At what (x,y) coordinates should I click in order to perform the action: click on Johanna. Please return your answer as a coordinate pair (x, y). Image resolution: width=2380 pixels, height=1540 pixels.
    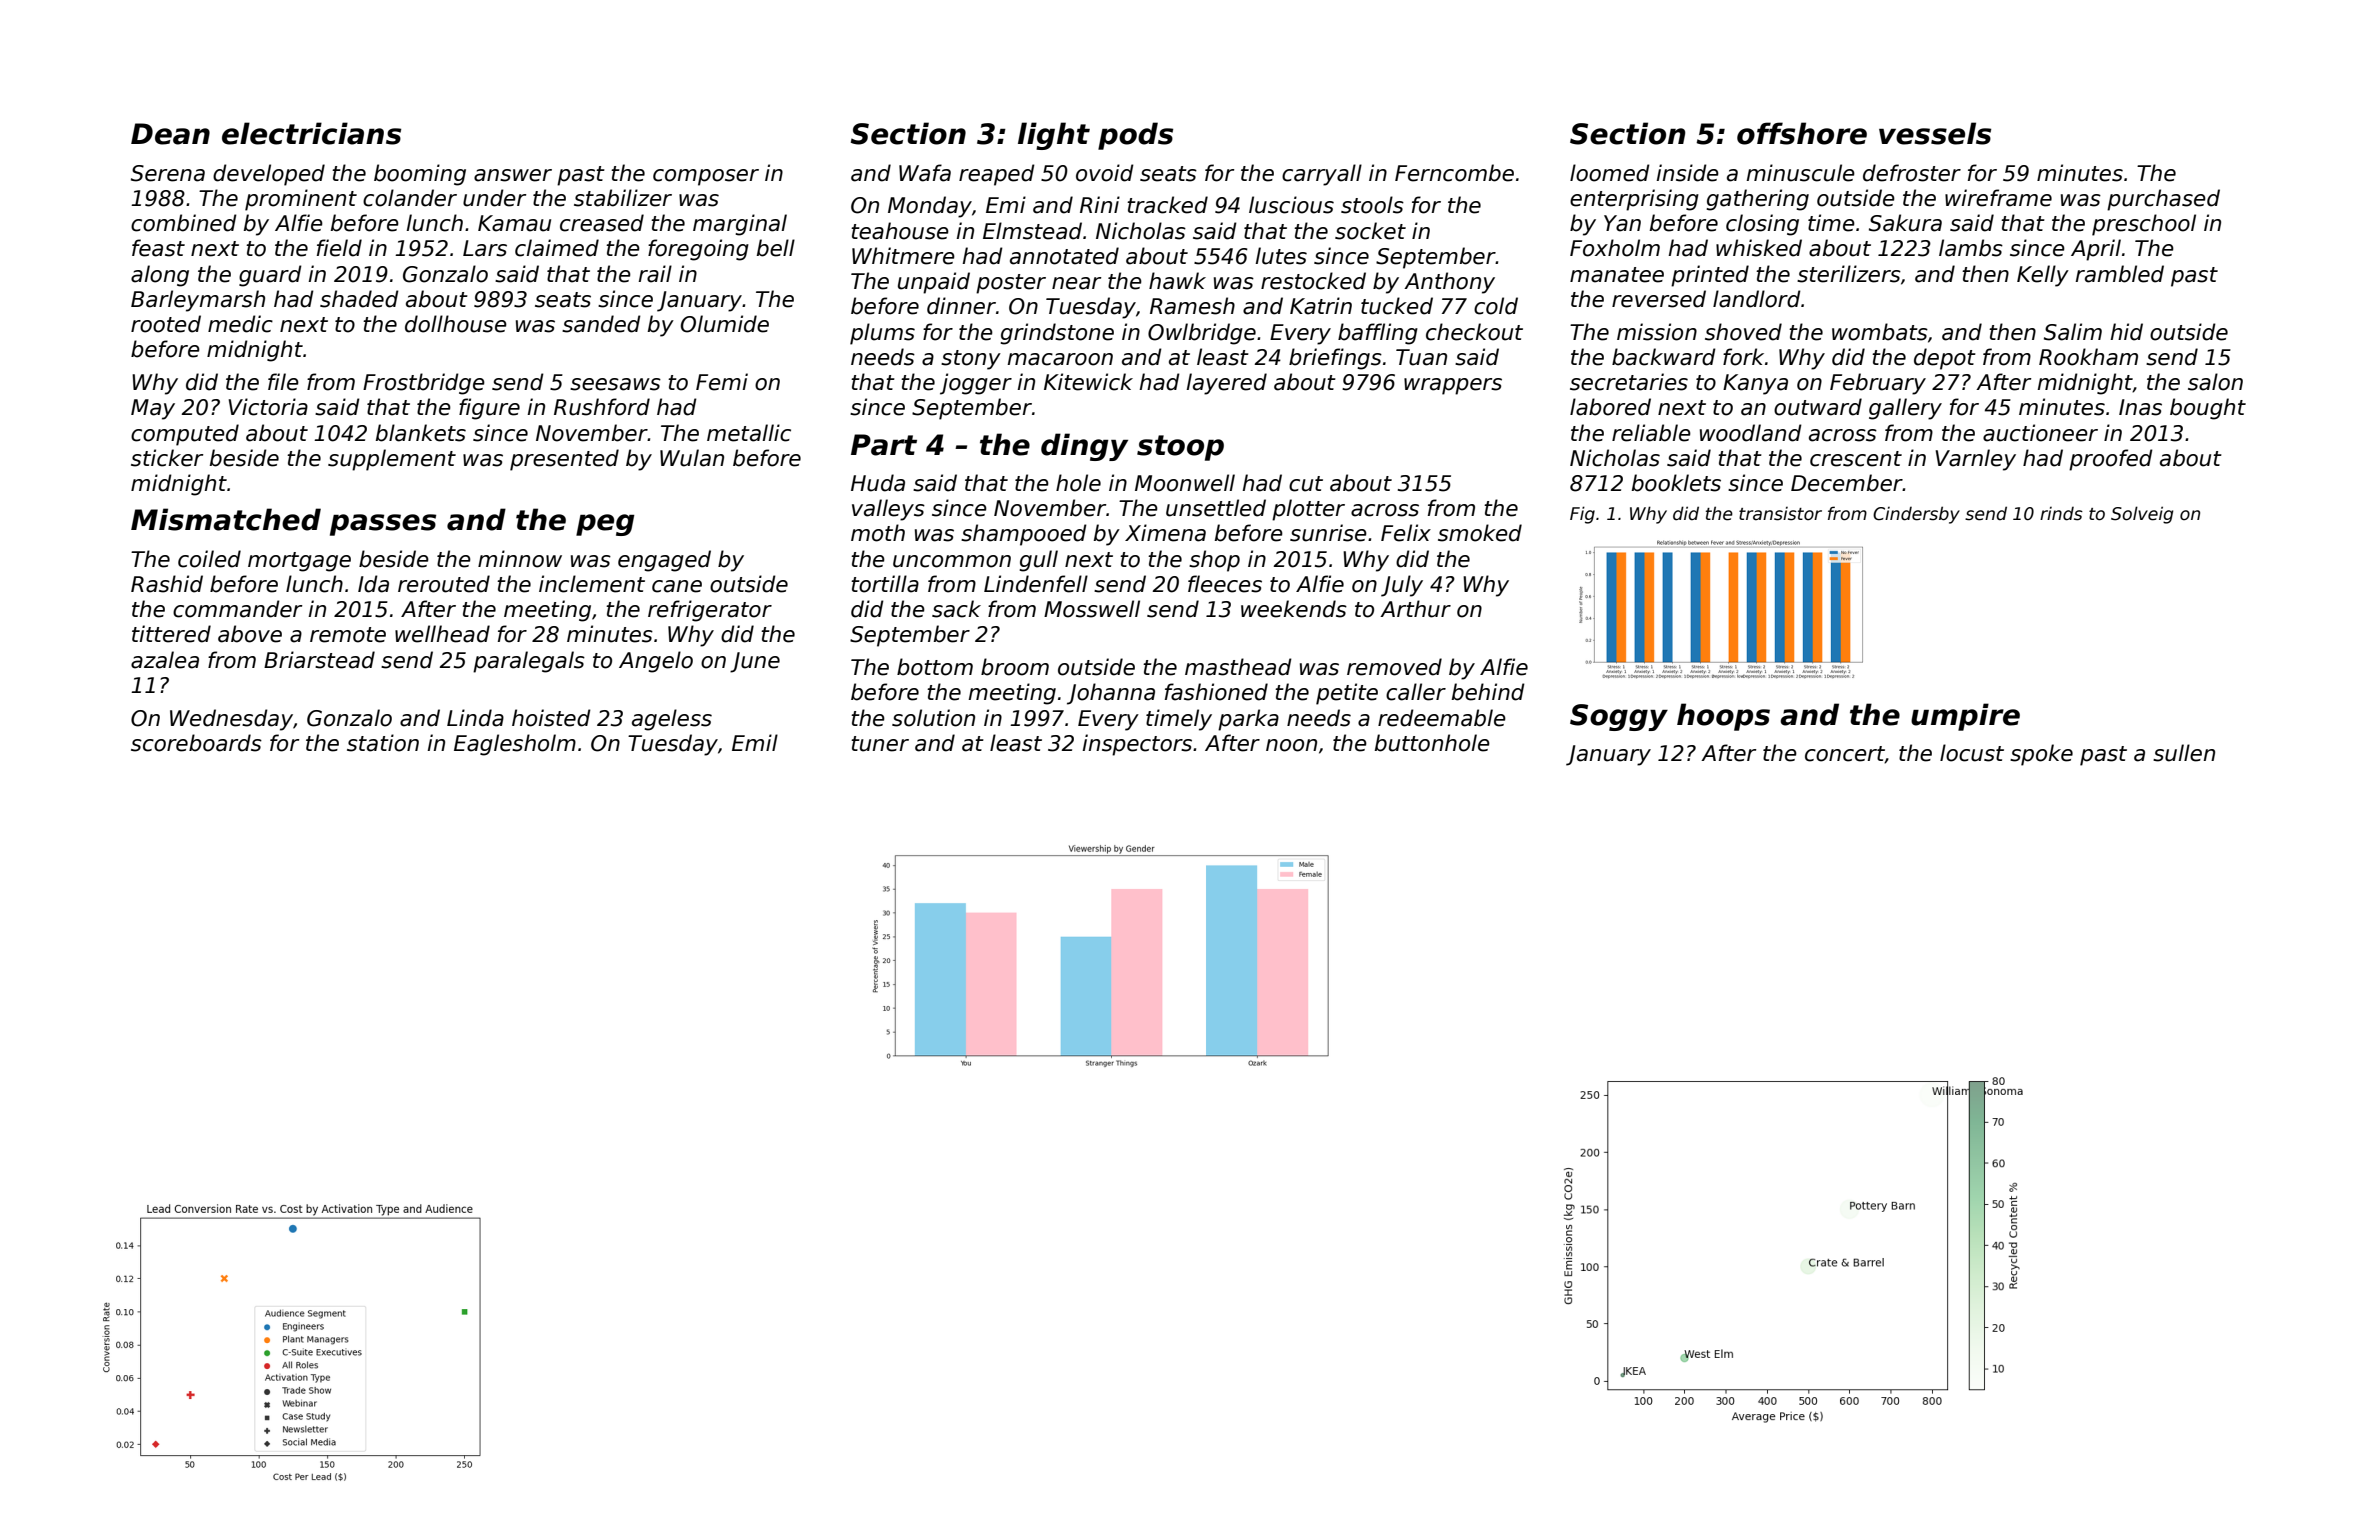
    Looking at the image, I should click on (1111, 694).
